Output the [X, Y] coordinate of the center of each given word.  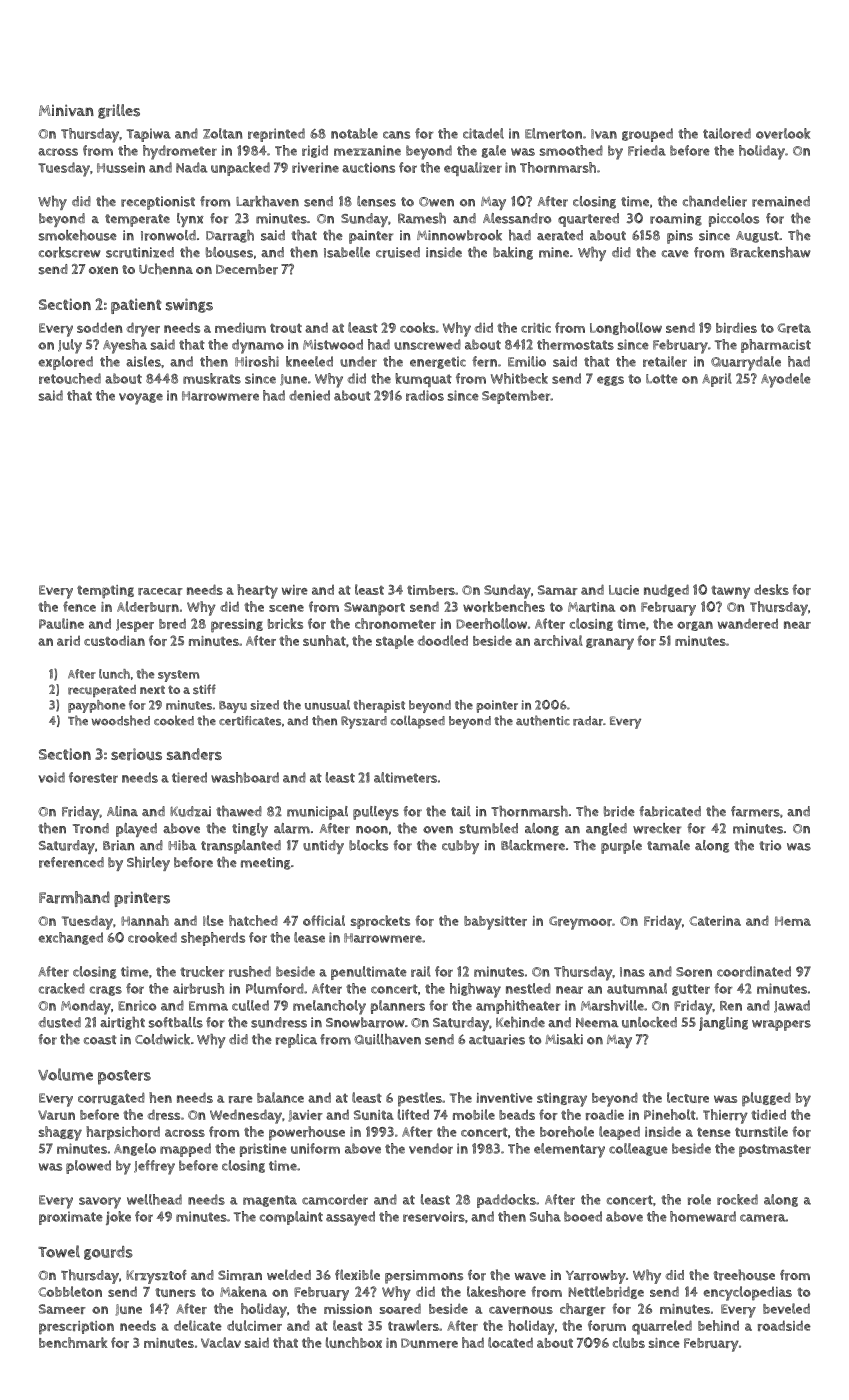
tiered [189, 777]
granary [610, 644]
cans [396, 135]
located [510, 1342]
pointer [497, 706]
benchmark [73, 1342]
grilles [119, 111]
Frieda [647, 150]
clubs [629, 1342]
